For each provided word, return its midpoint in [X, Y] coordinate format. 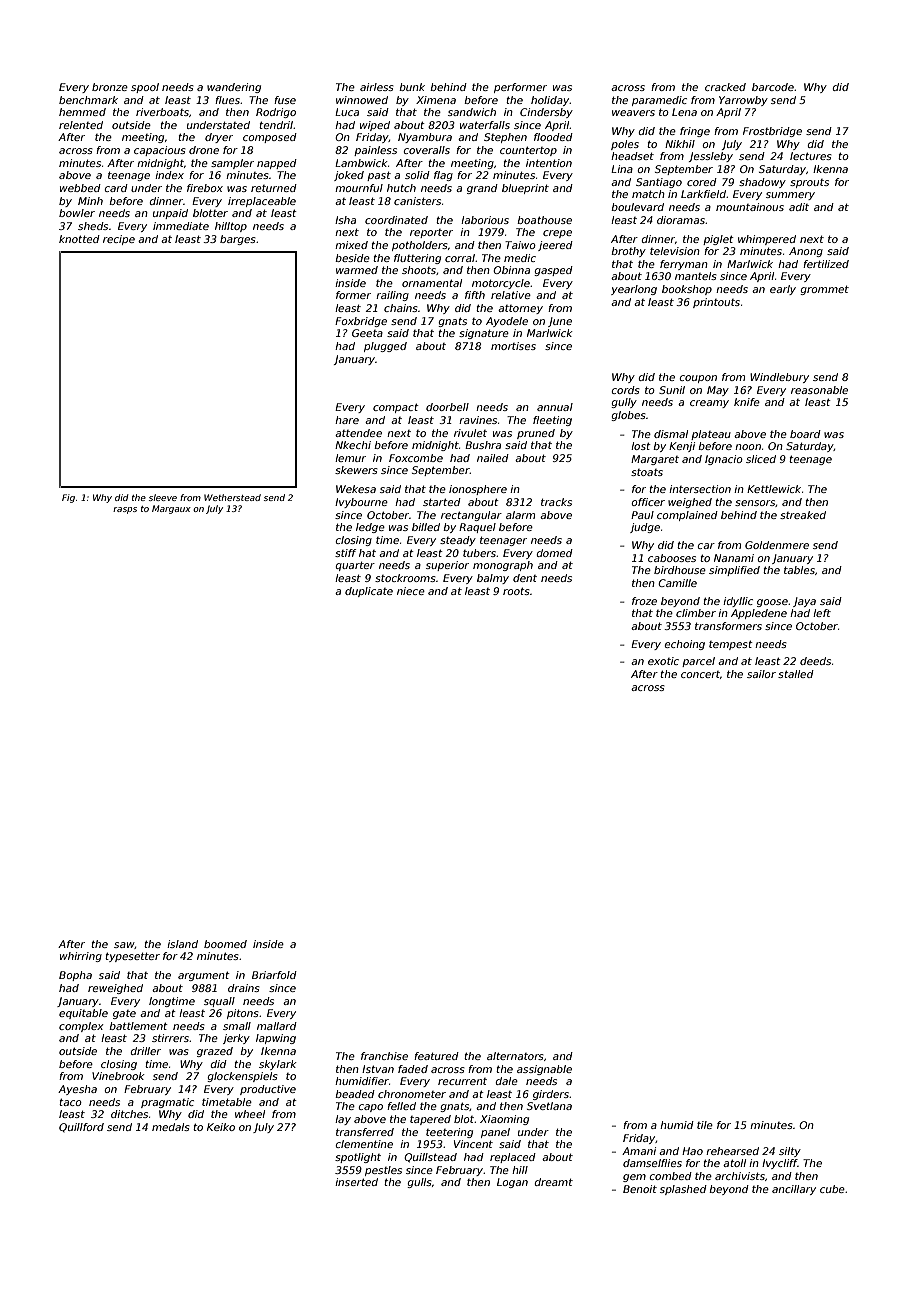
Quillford [81, 1127]
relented [81, 125]
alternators [515, 1056]
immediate [181, 226]
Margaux [171, 509]
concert [700, 674]
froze [644, 601]
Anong [806, 252]
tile [705, 1125]
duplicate [369, 592]
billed [426, 527]
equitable [83, 1014]
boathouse [544, 220]
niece [411, 591]
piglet [718, 240]
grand [482, 189]
